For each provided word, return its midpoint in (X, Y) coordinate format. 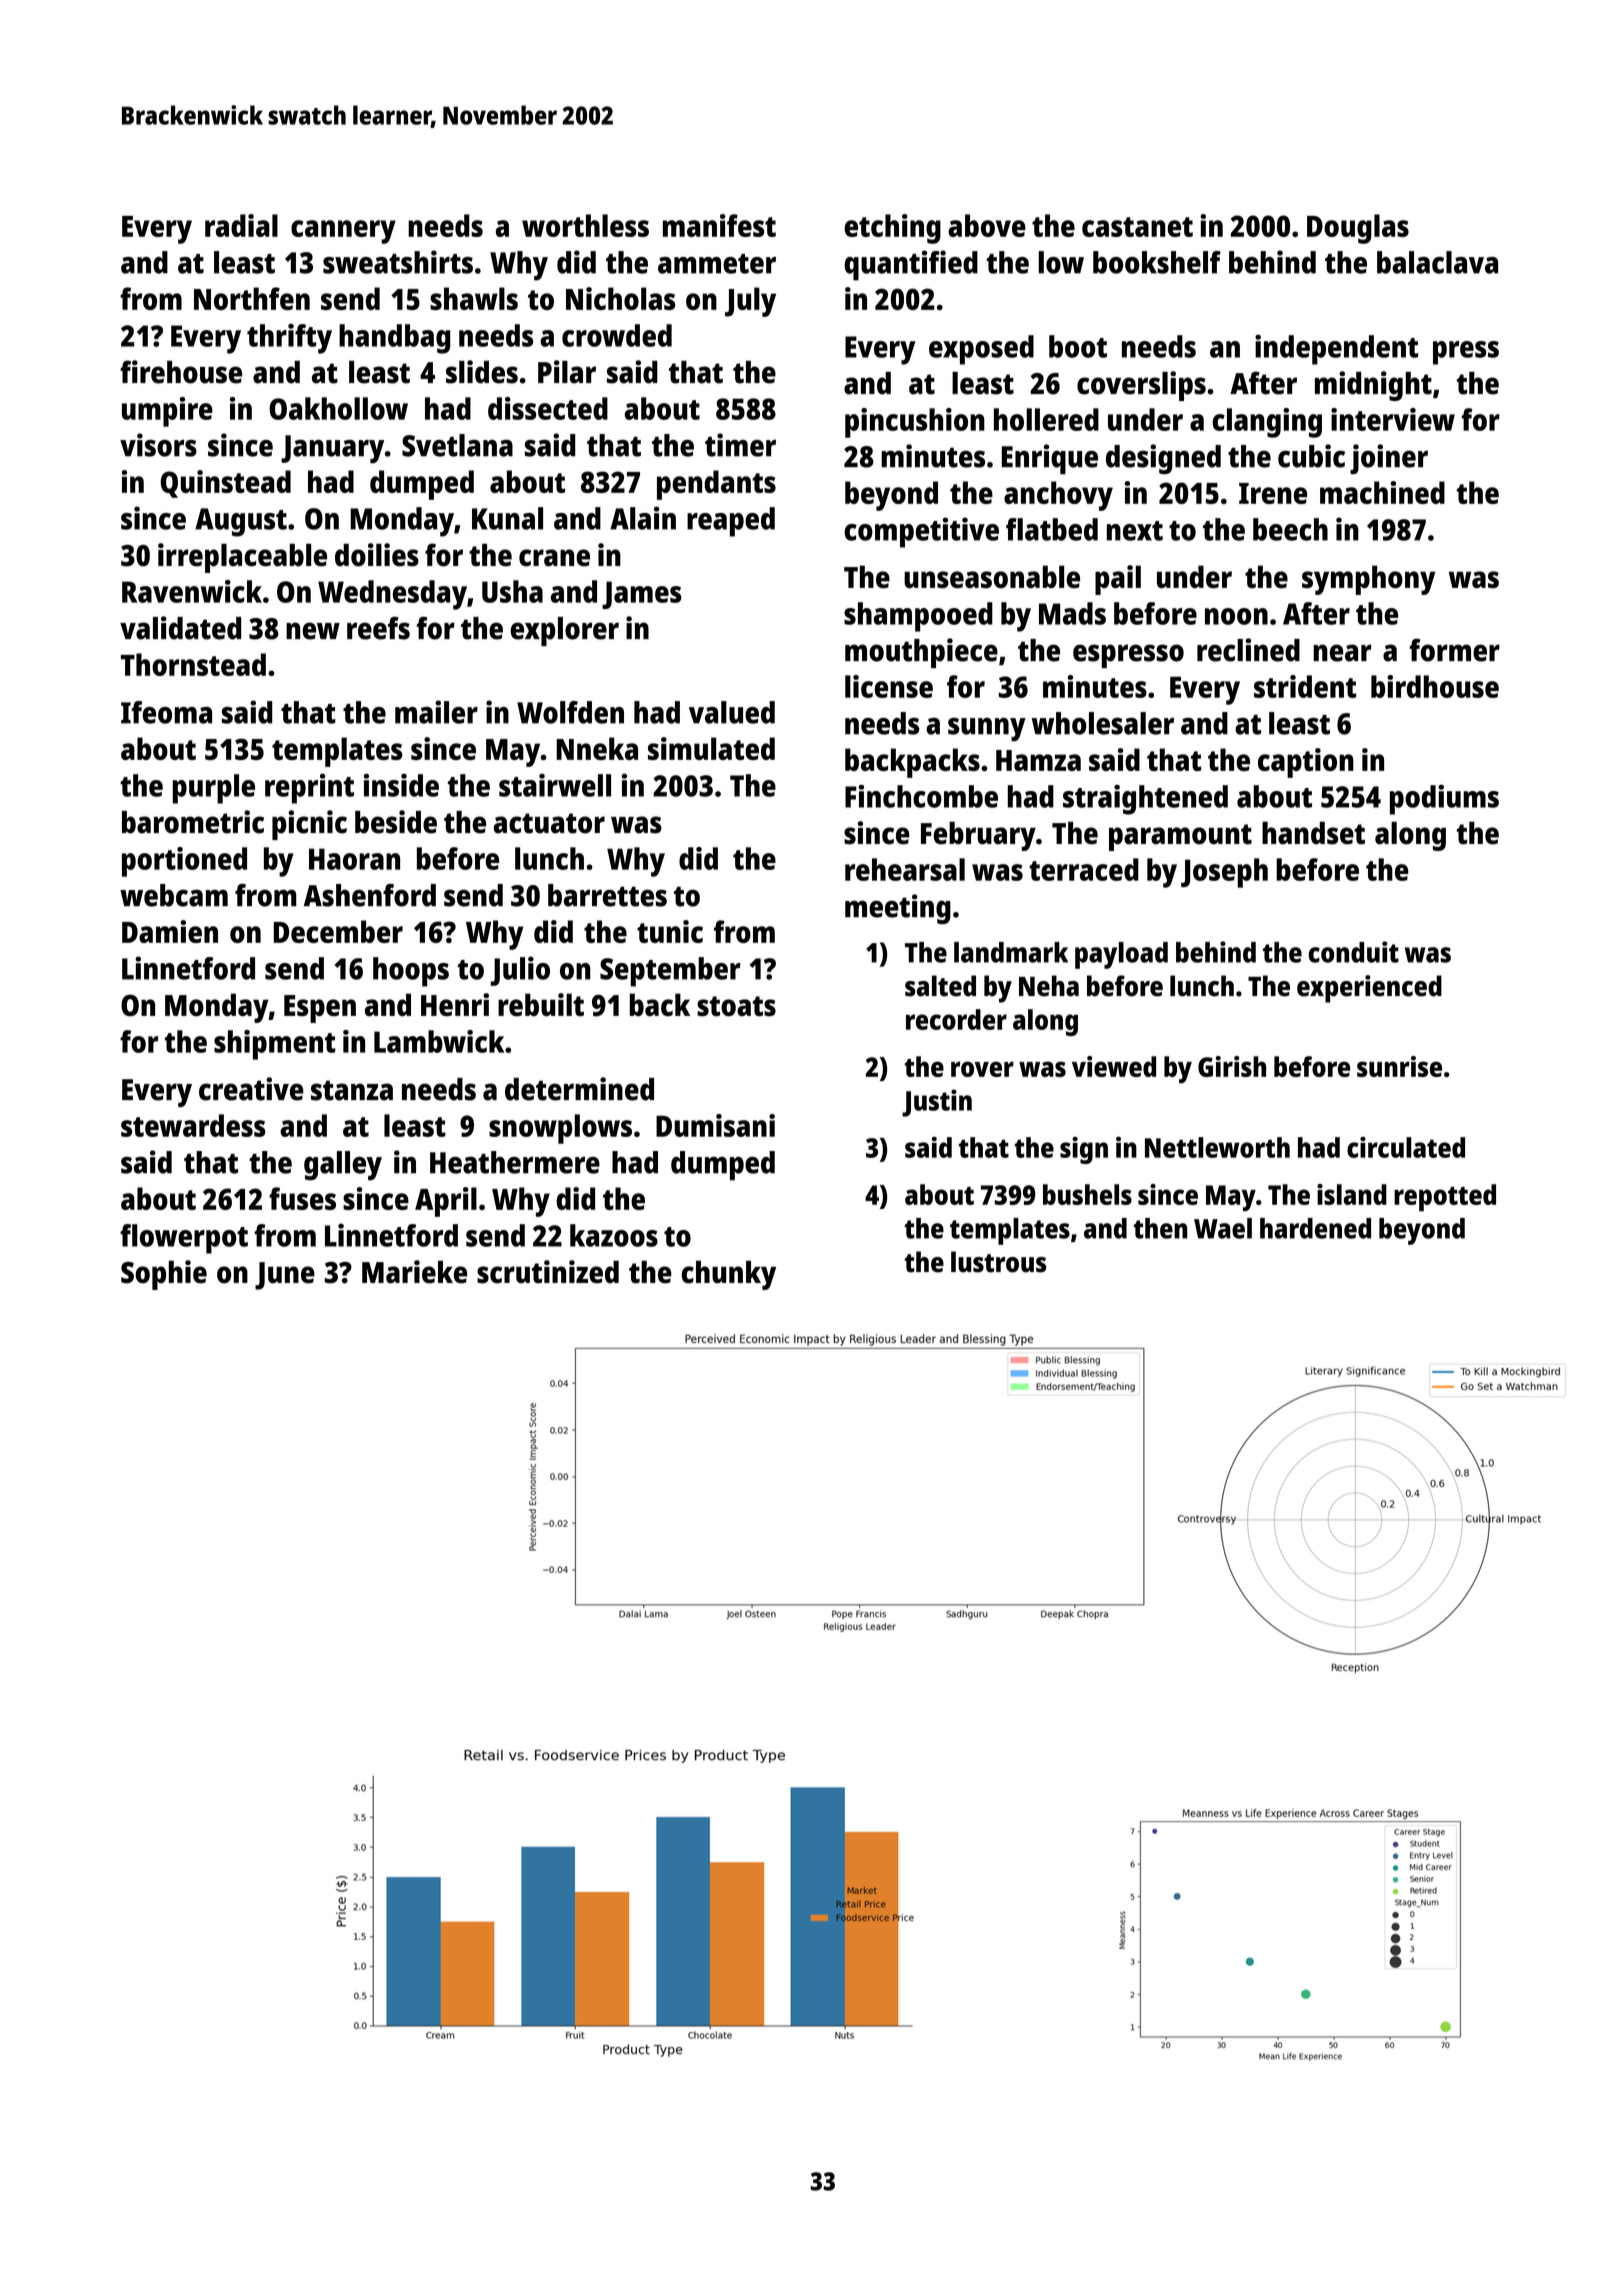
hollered (1046, 419)
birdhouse (1435, 686)
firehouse (181, 372)
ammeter (717, 264)
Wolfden (570, 712)
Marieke (414, 1272)
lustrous (998, 1262)
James (642, 595)
